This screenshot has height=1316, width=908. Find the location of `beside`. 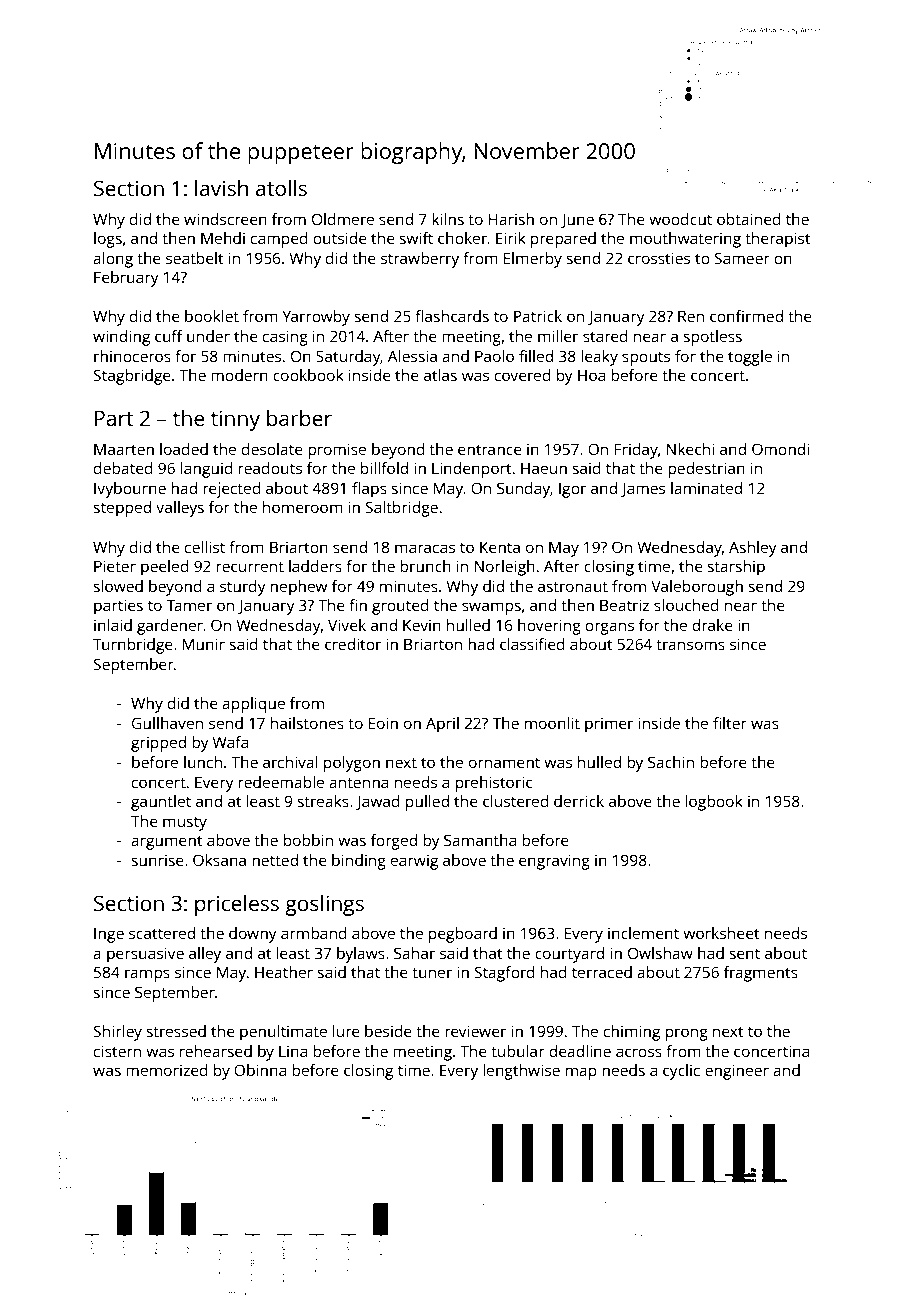

beside is located at coordinates (388, 1031).
